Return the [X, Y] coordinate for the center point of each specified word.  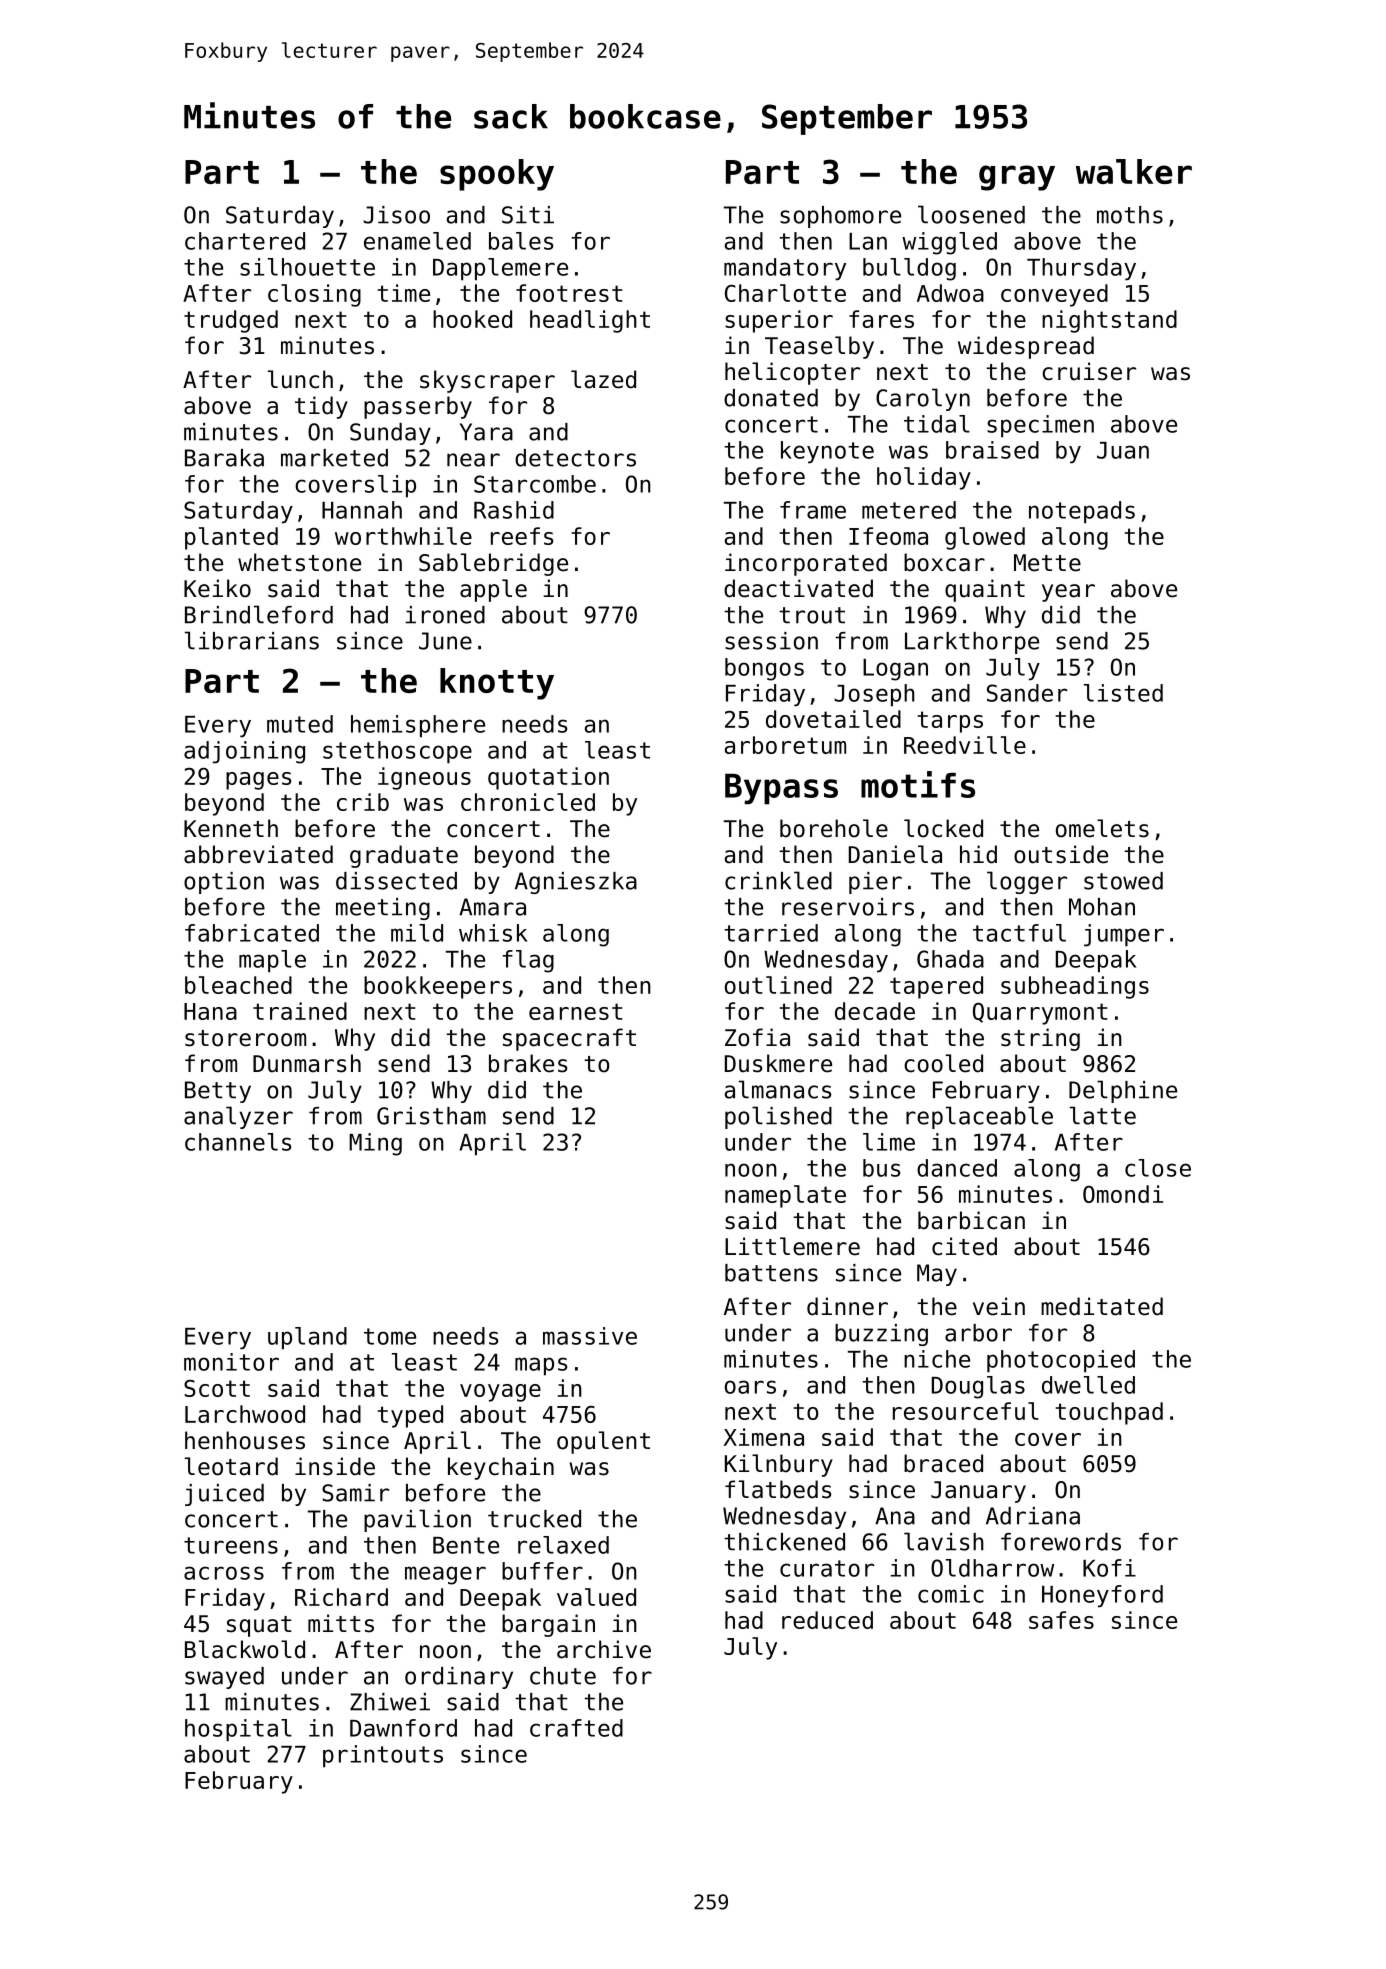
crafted [576, 1728]
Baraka [224, 458]
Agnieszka [576, 883]
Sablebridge [493, 564]
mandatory [785, 269]
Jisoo [396, 215]
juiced [224, 1495]
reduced [827, 1620]
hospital [238, 1730]
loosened [971, 214]
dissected [396, 881]
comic [951, 1594]
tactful [1019, 933]
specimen [1040, 426]
